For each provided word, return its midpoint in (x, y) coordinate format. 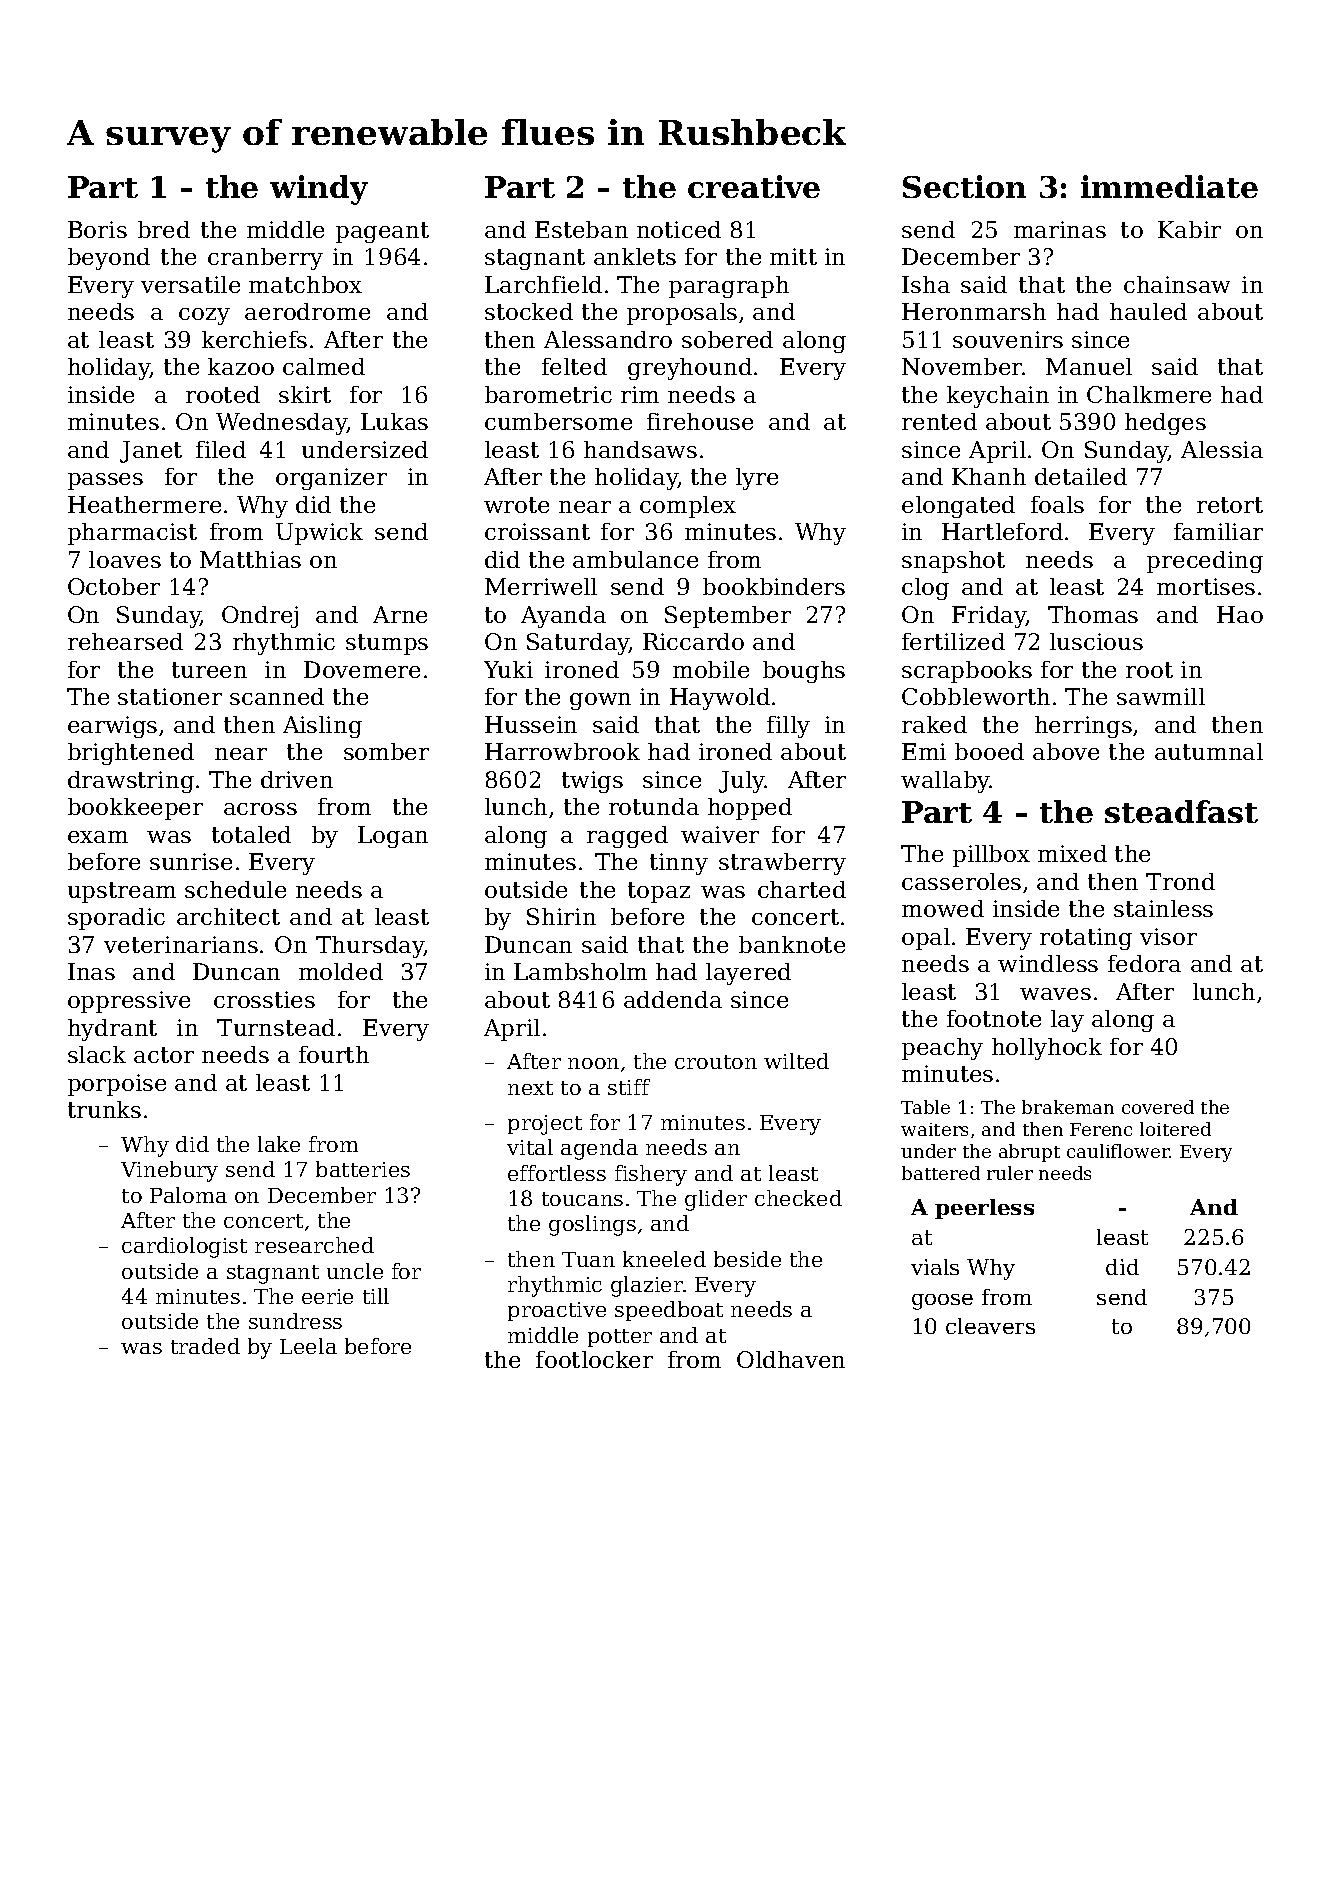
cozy (204, 316)
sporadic (116, 919)
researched (314, 1245)
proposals (682, 314)
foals (1057, 504)
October (114, 586)
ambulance (635, 559)
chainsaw (1177, 284)
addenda (673, 999)
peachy (942, 1049)
